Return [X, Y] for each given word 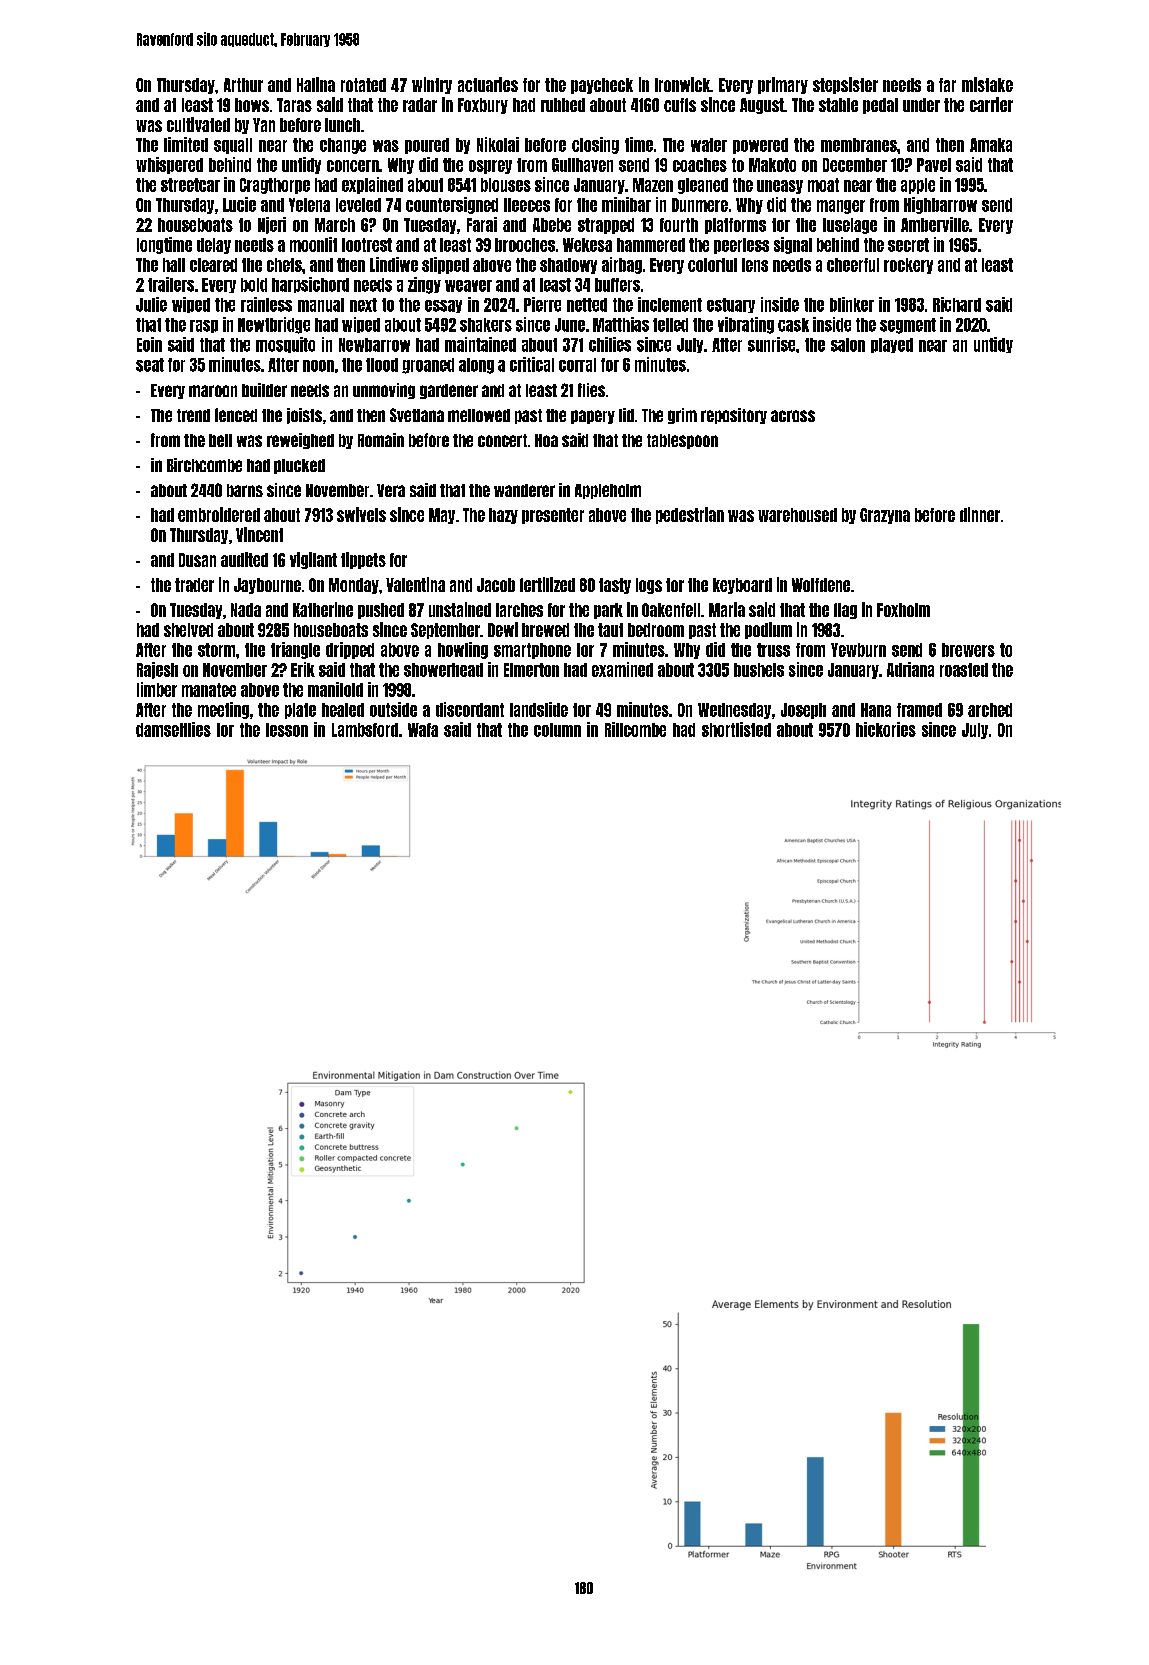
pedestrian [690, 515]
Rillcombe [635, 729]
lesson [287, 730]
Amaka [991, 145]
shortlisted [736, 729]
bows [252, 105]
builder [264, 390]
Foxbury [483, 106]
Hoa [546, 440]
